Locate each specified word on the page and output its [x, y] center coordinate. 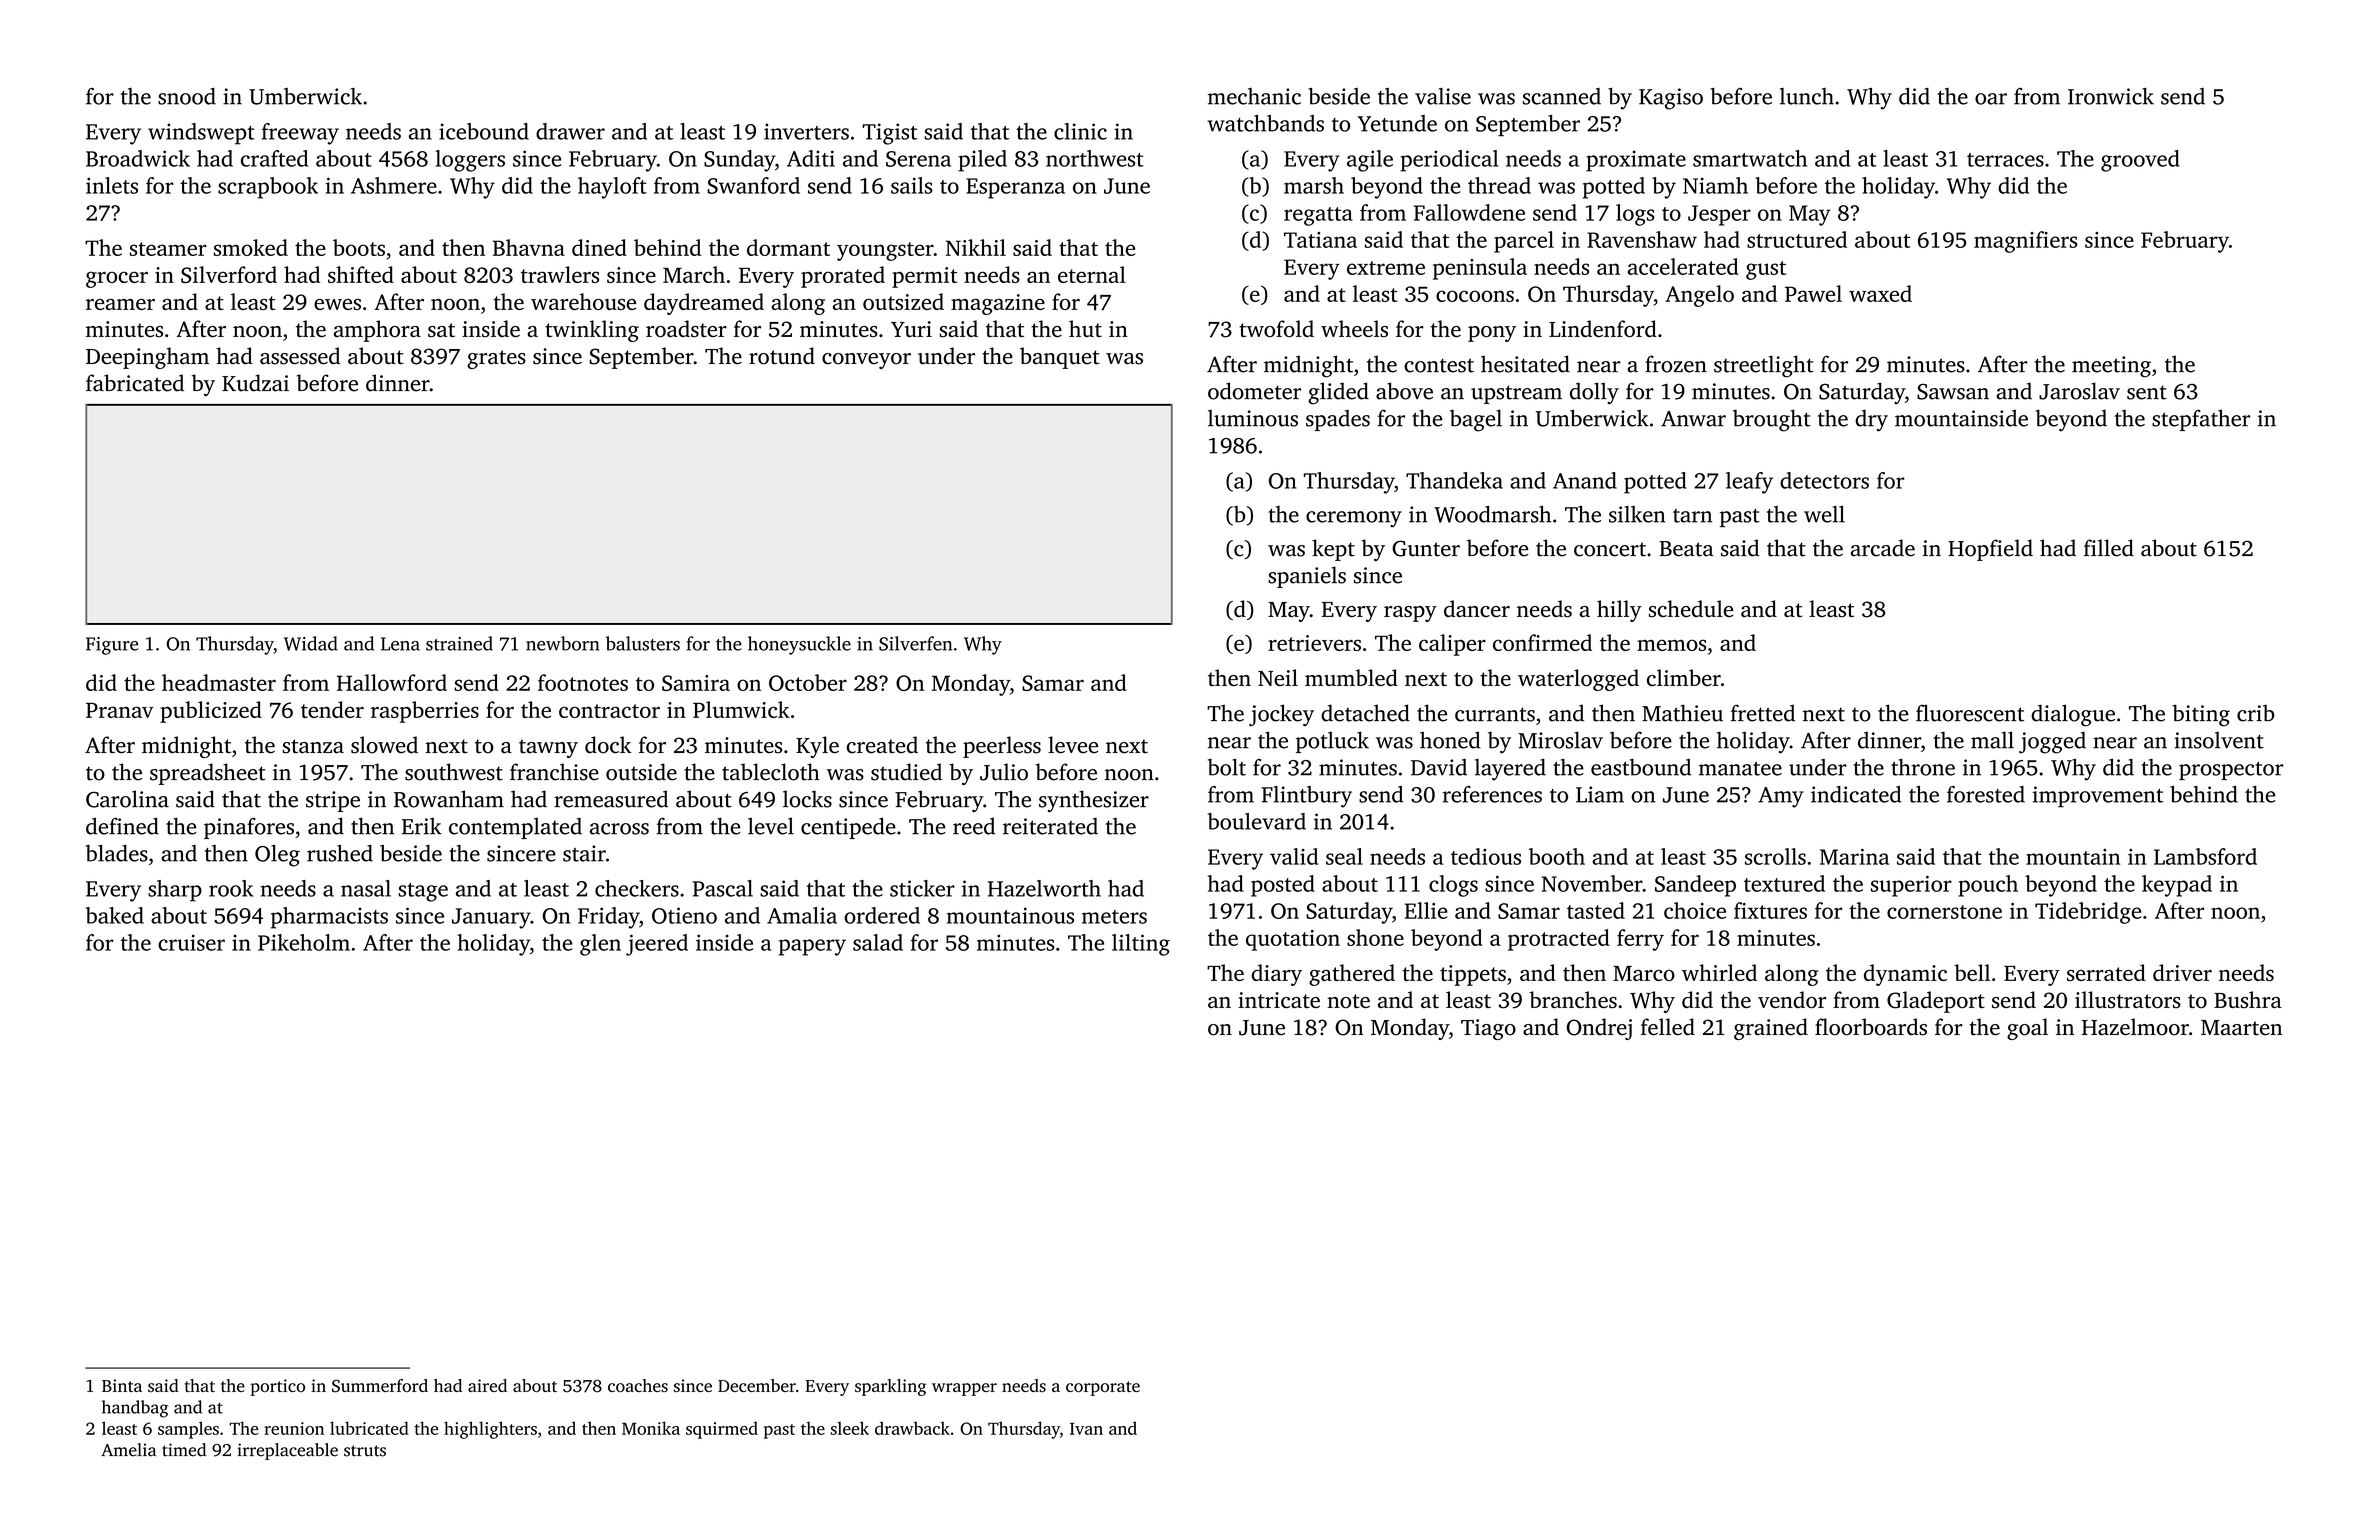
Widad [311, 643]
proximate [1636, 161]
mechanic [1254, 96]
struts [365, 1451]
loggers [470, 161]
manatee [1740, 769]
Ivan [1086, 1428]
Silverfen [915, 643]
